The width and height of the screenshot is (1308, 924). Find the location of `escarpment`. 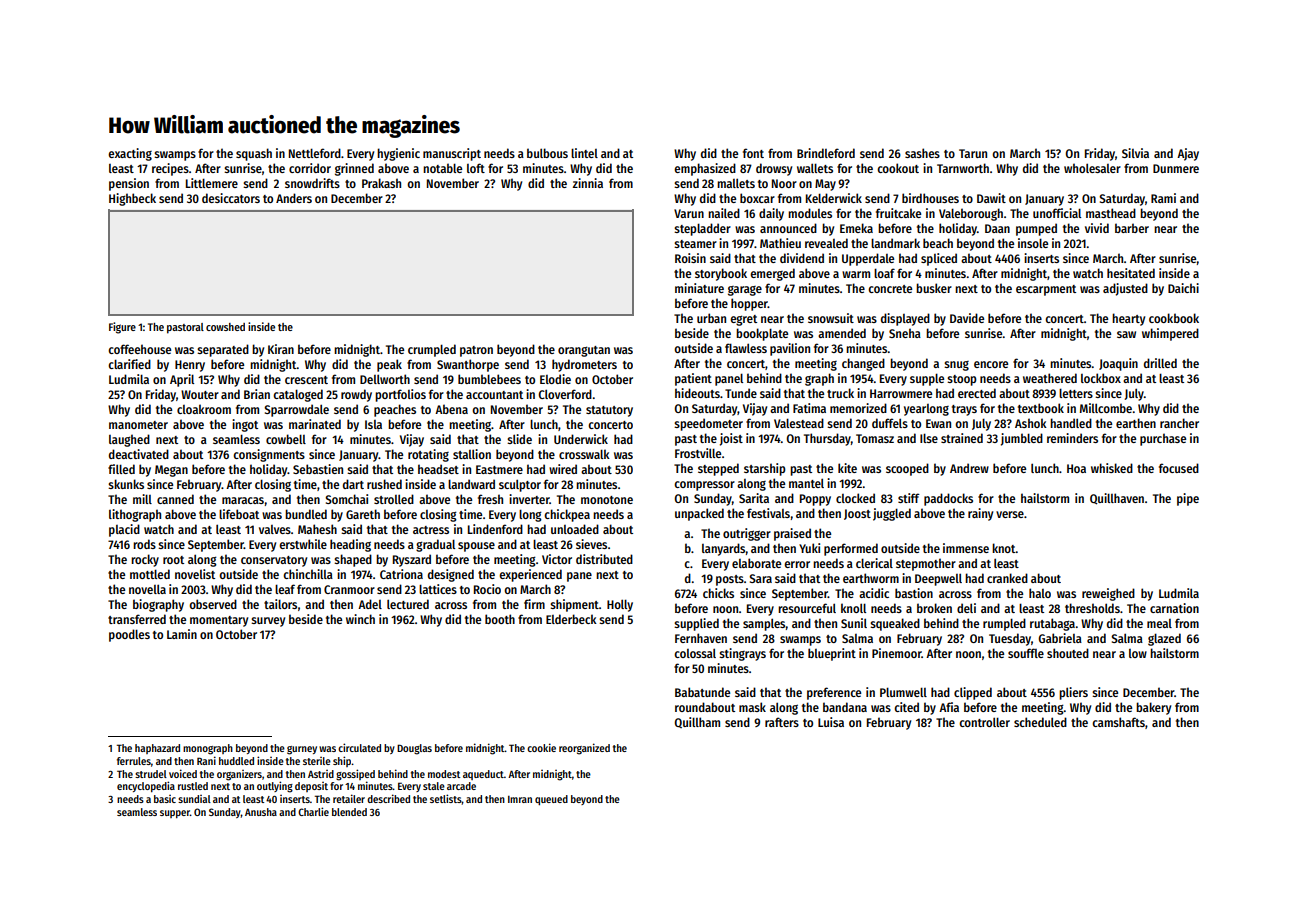

escarpment is located at coordinates (1046, 290).
